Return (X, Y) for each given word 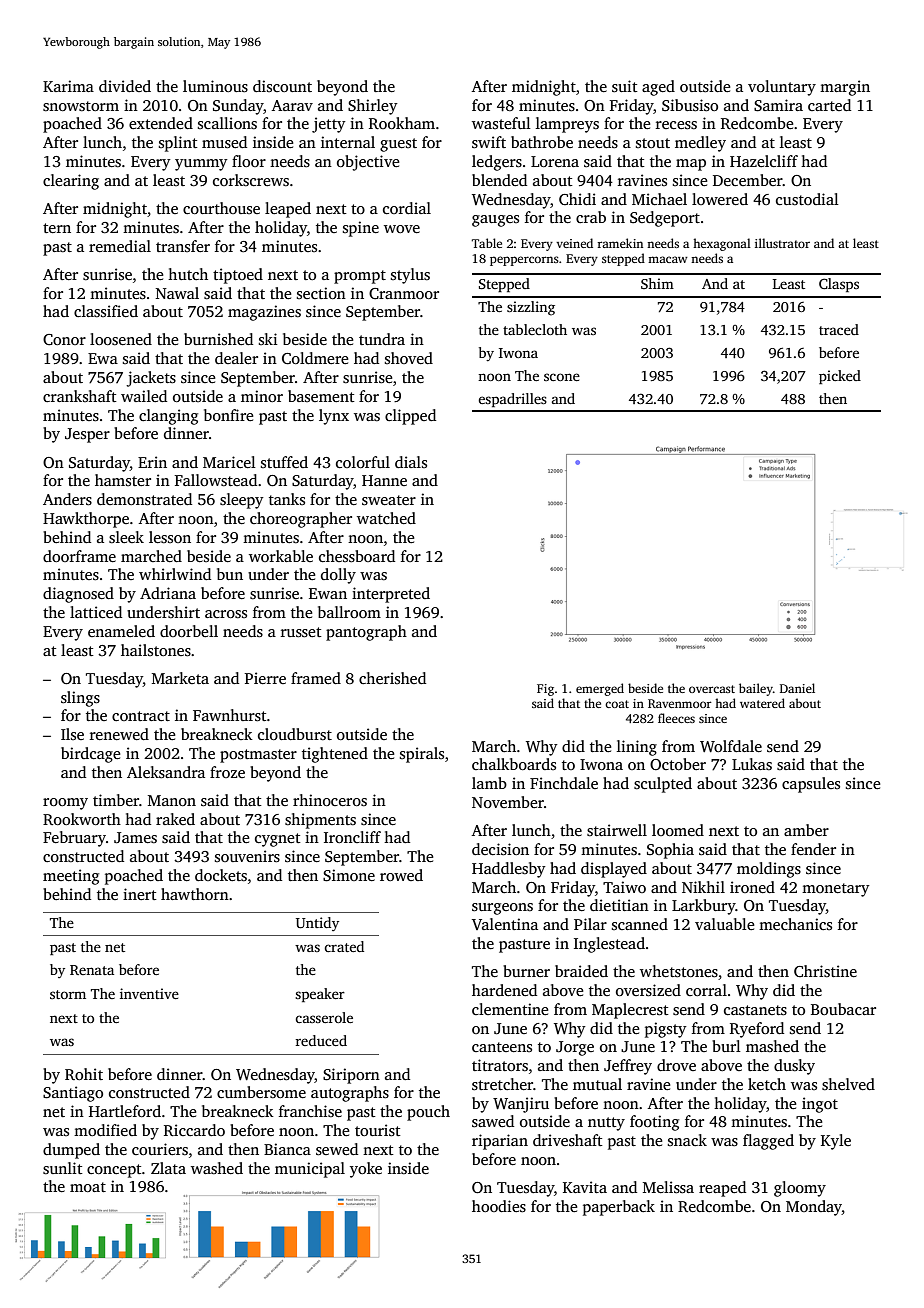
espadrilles (512, 400)
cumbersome (261, 1092)
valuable (724, 924)
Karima (68, 86)
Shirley (373, 107)
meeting (71, 877)
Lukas (752, 764)
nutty (606, 1124)
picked (840, 377)
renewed (119, 734)
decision (500, 849)
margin (845, 88)
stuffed (284, 462)
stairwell (617, 830)
